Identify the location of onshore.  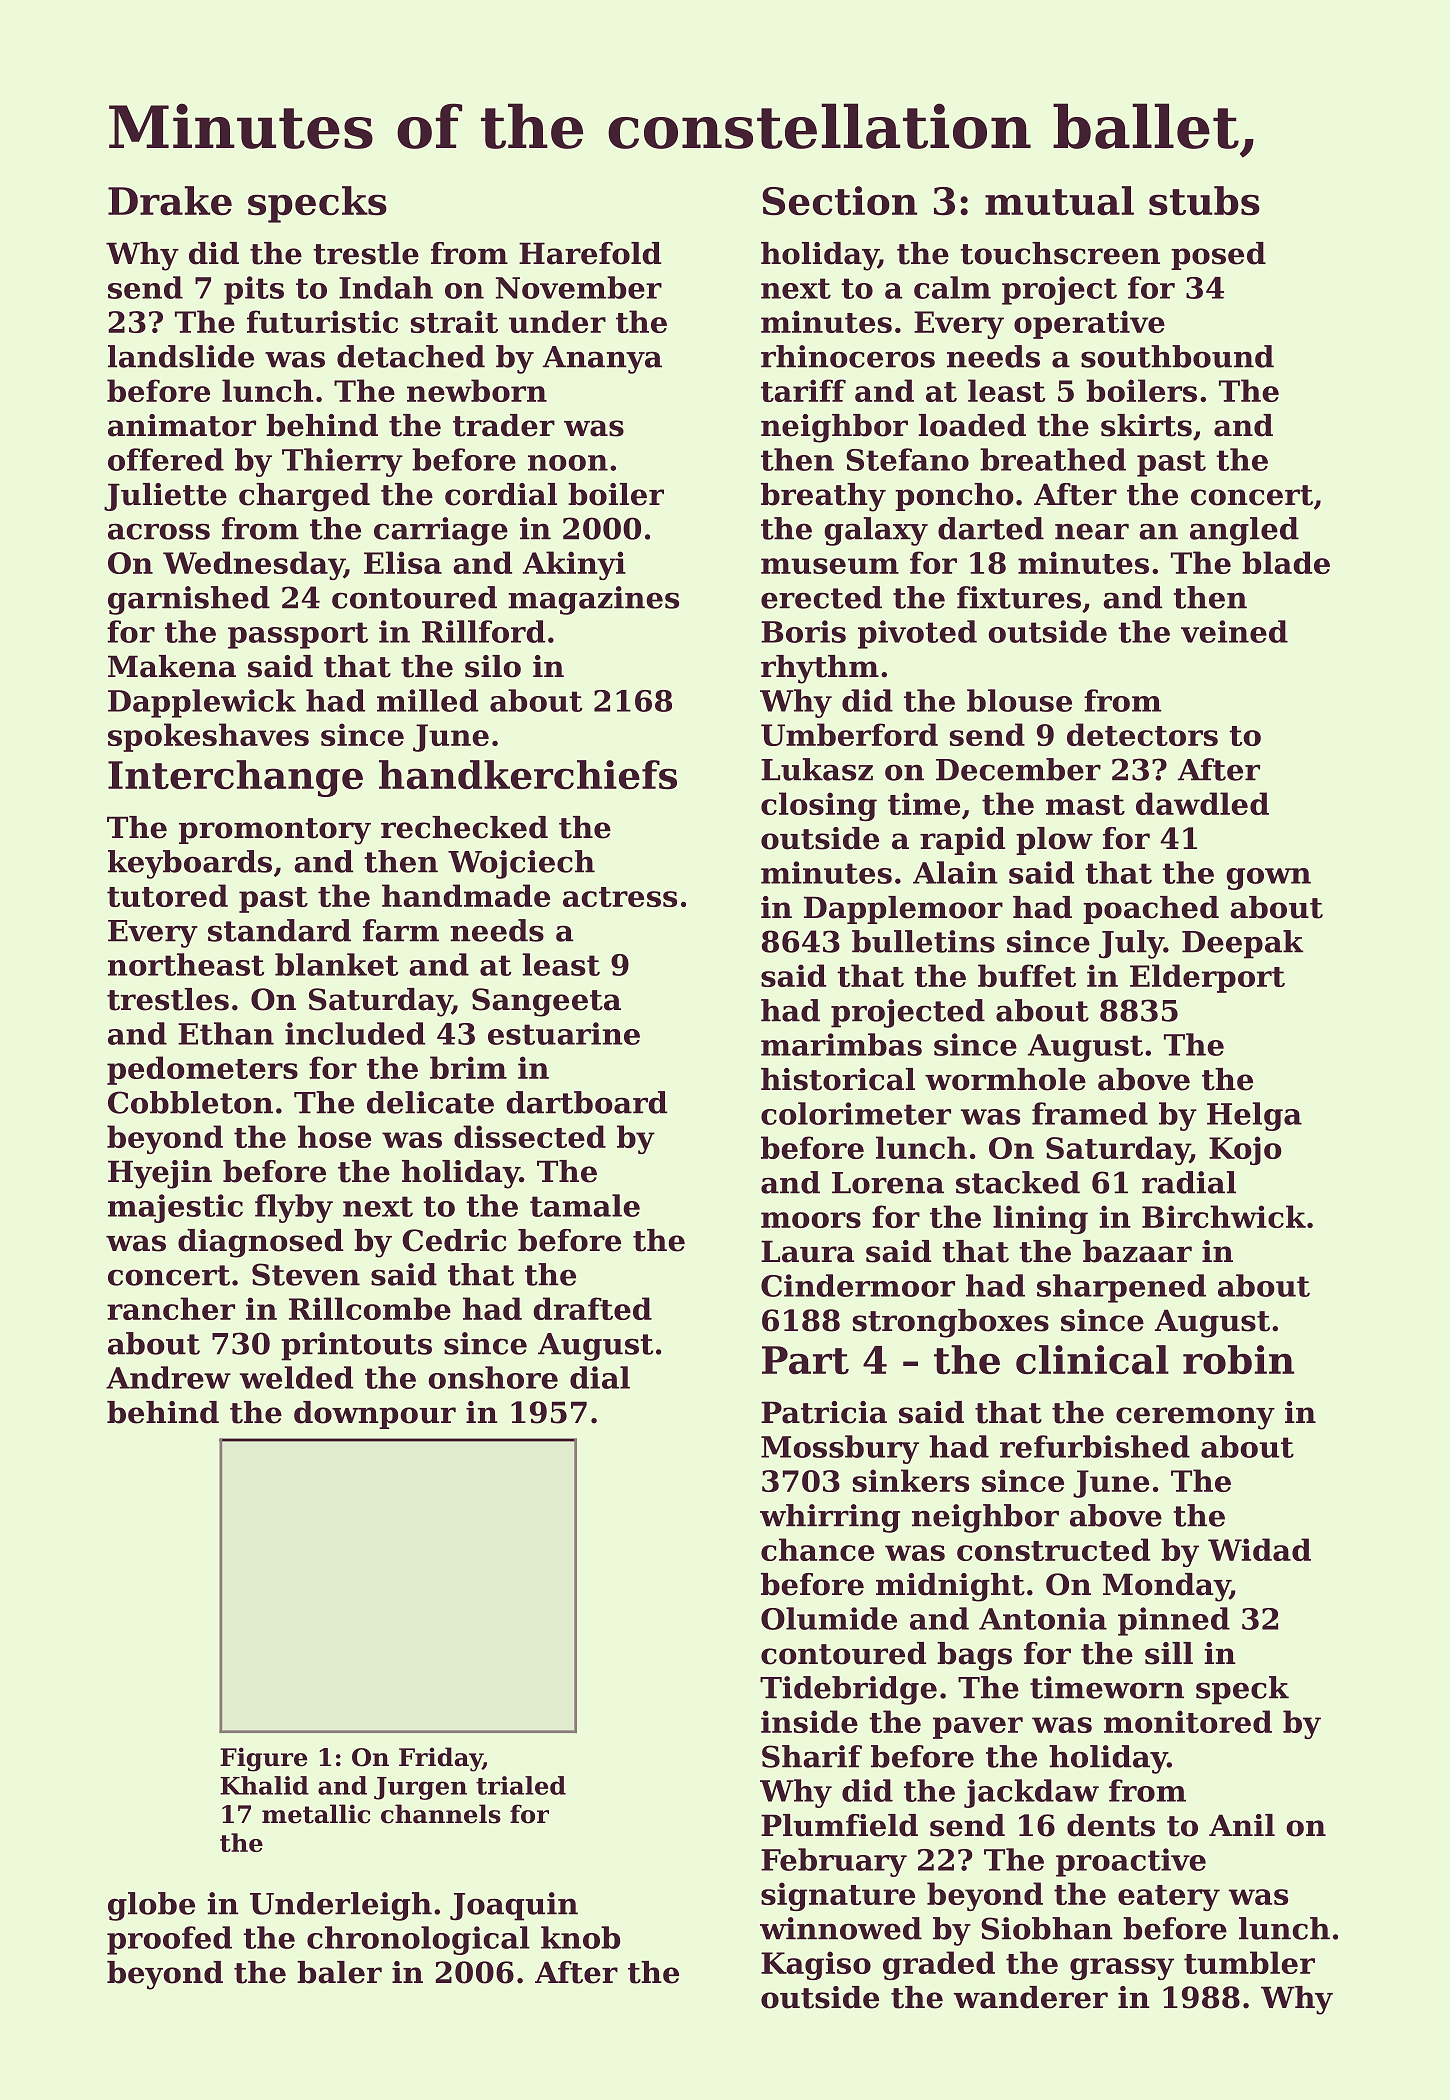
(493, 1377).
